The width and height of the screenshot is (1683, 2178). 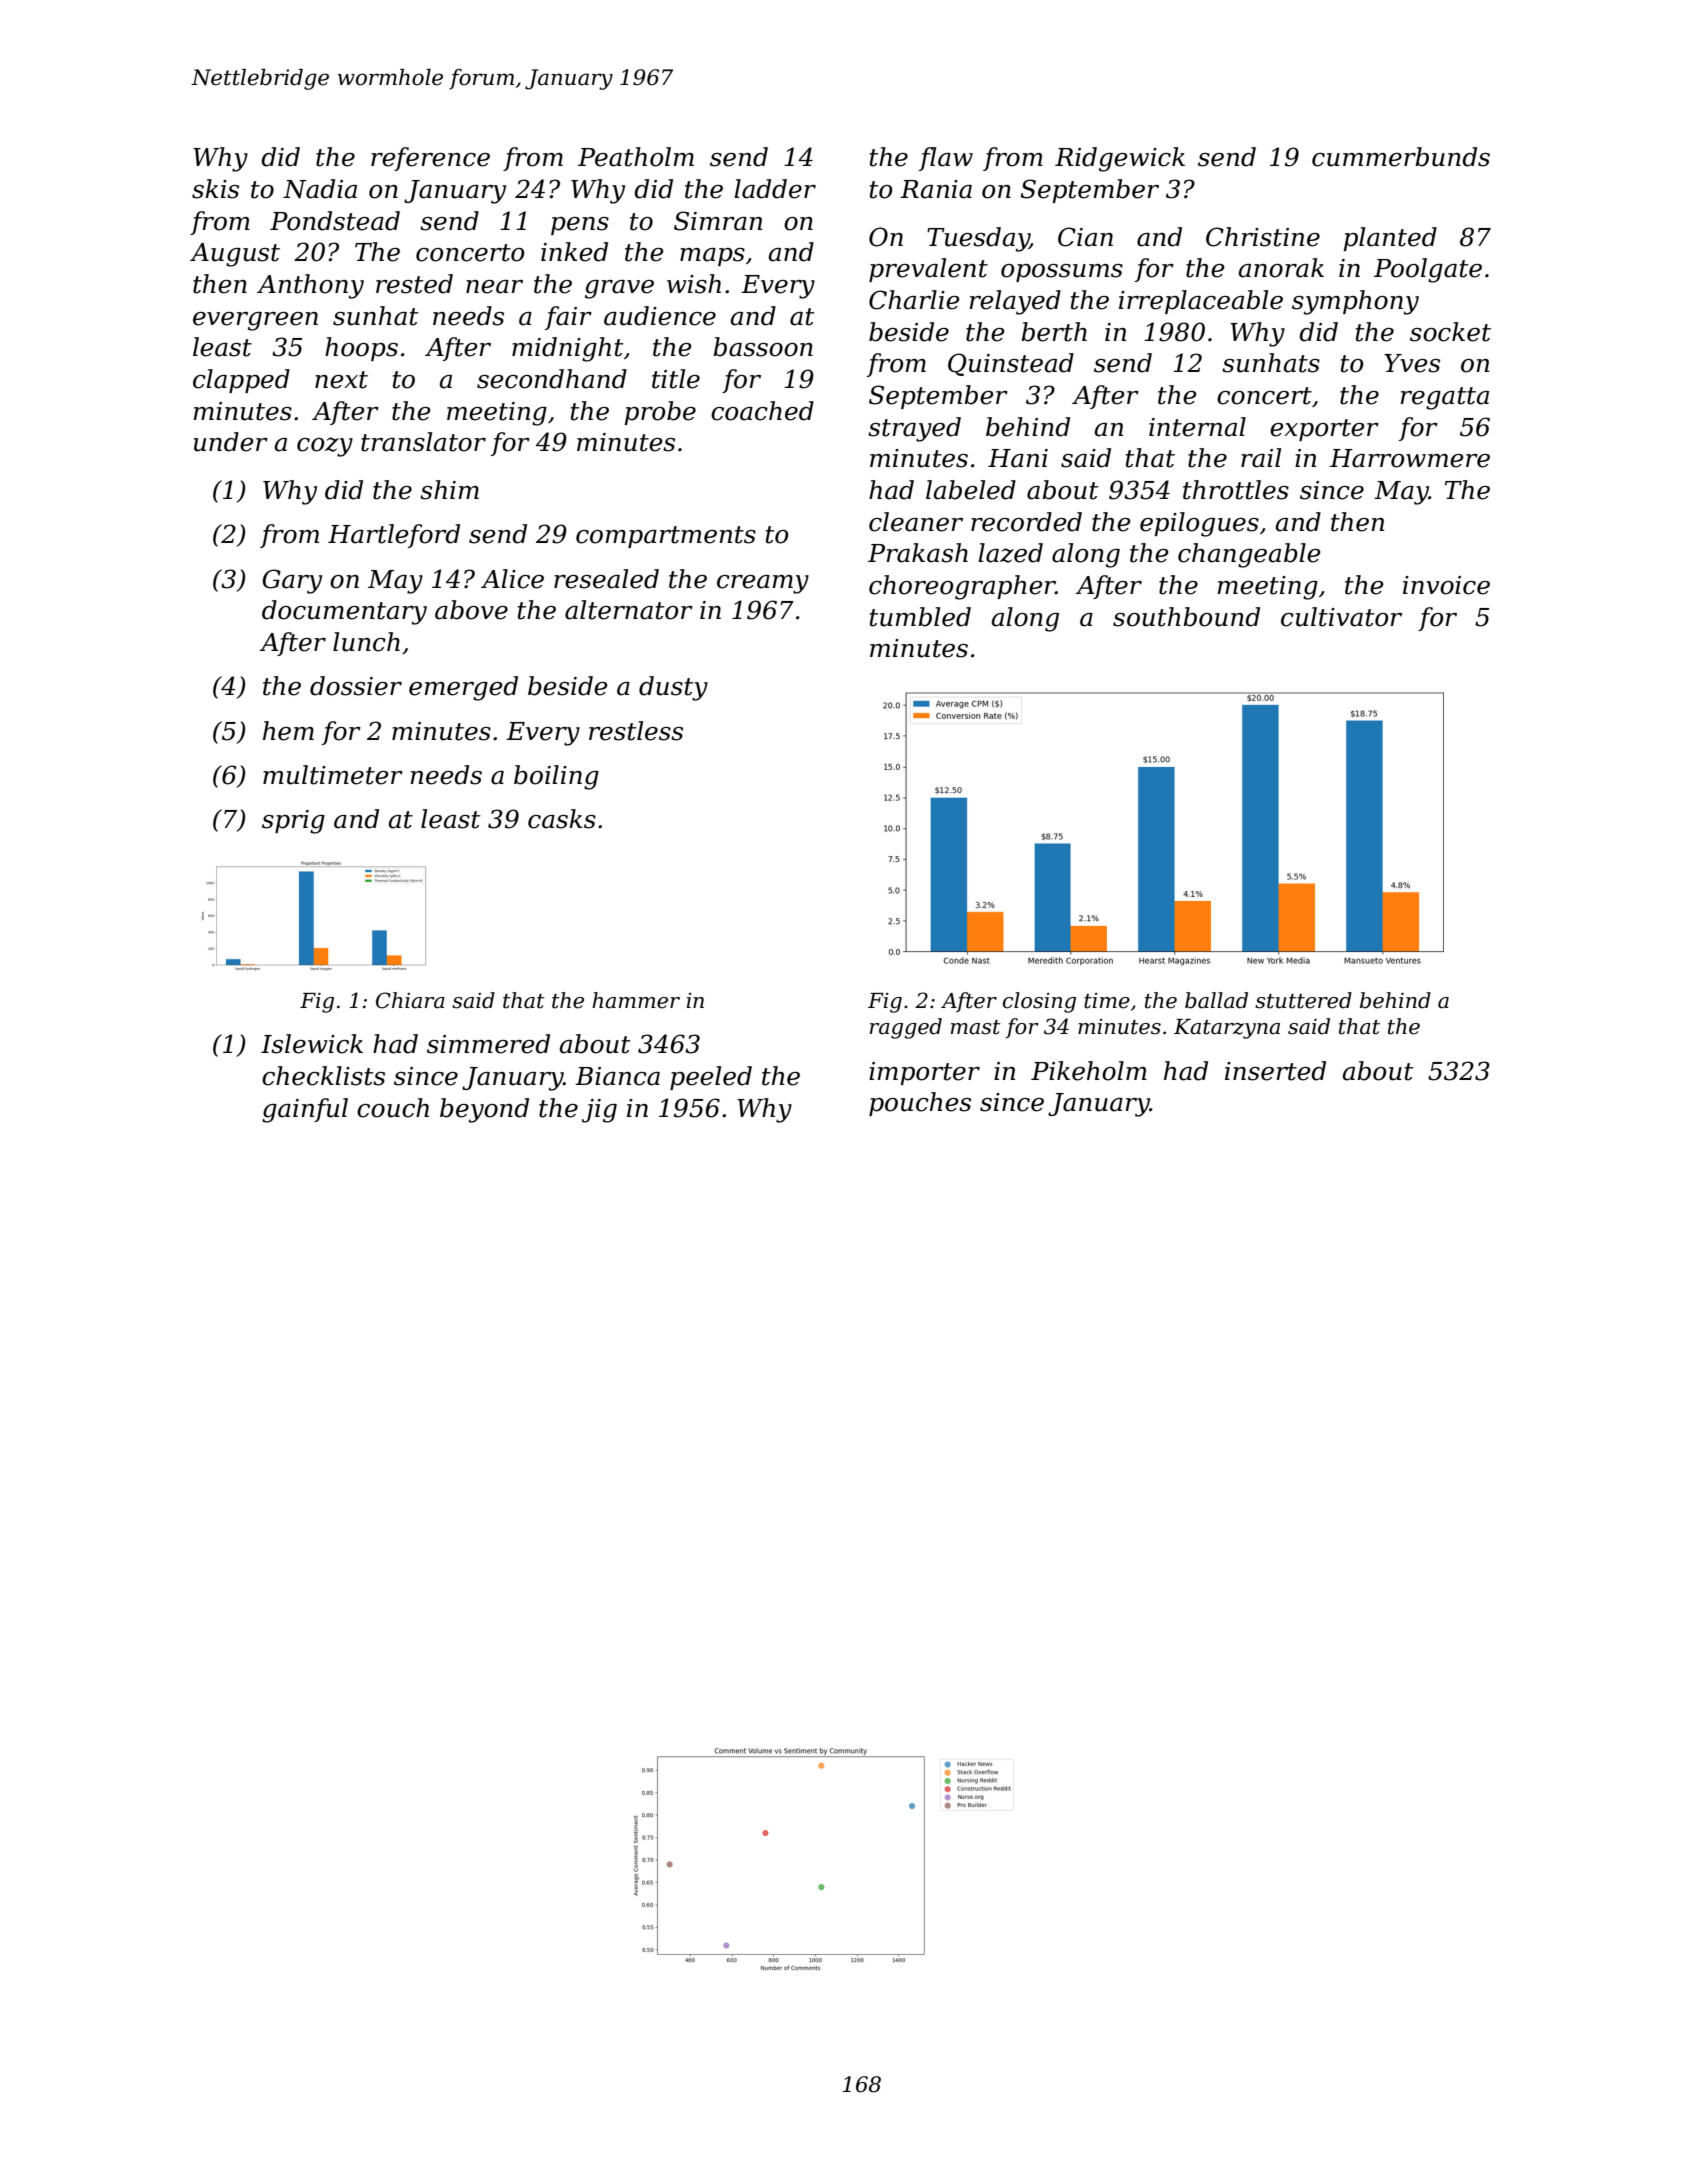 What do you see at coordinates (1341, 617) in the screenshot?
I see `cultivator` at bounding box center [1341, 617].
